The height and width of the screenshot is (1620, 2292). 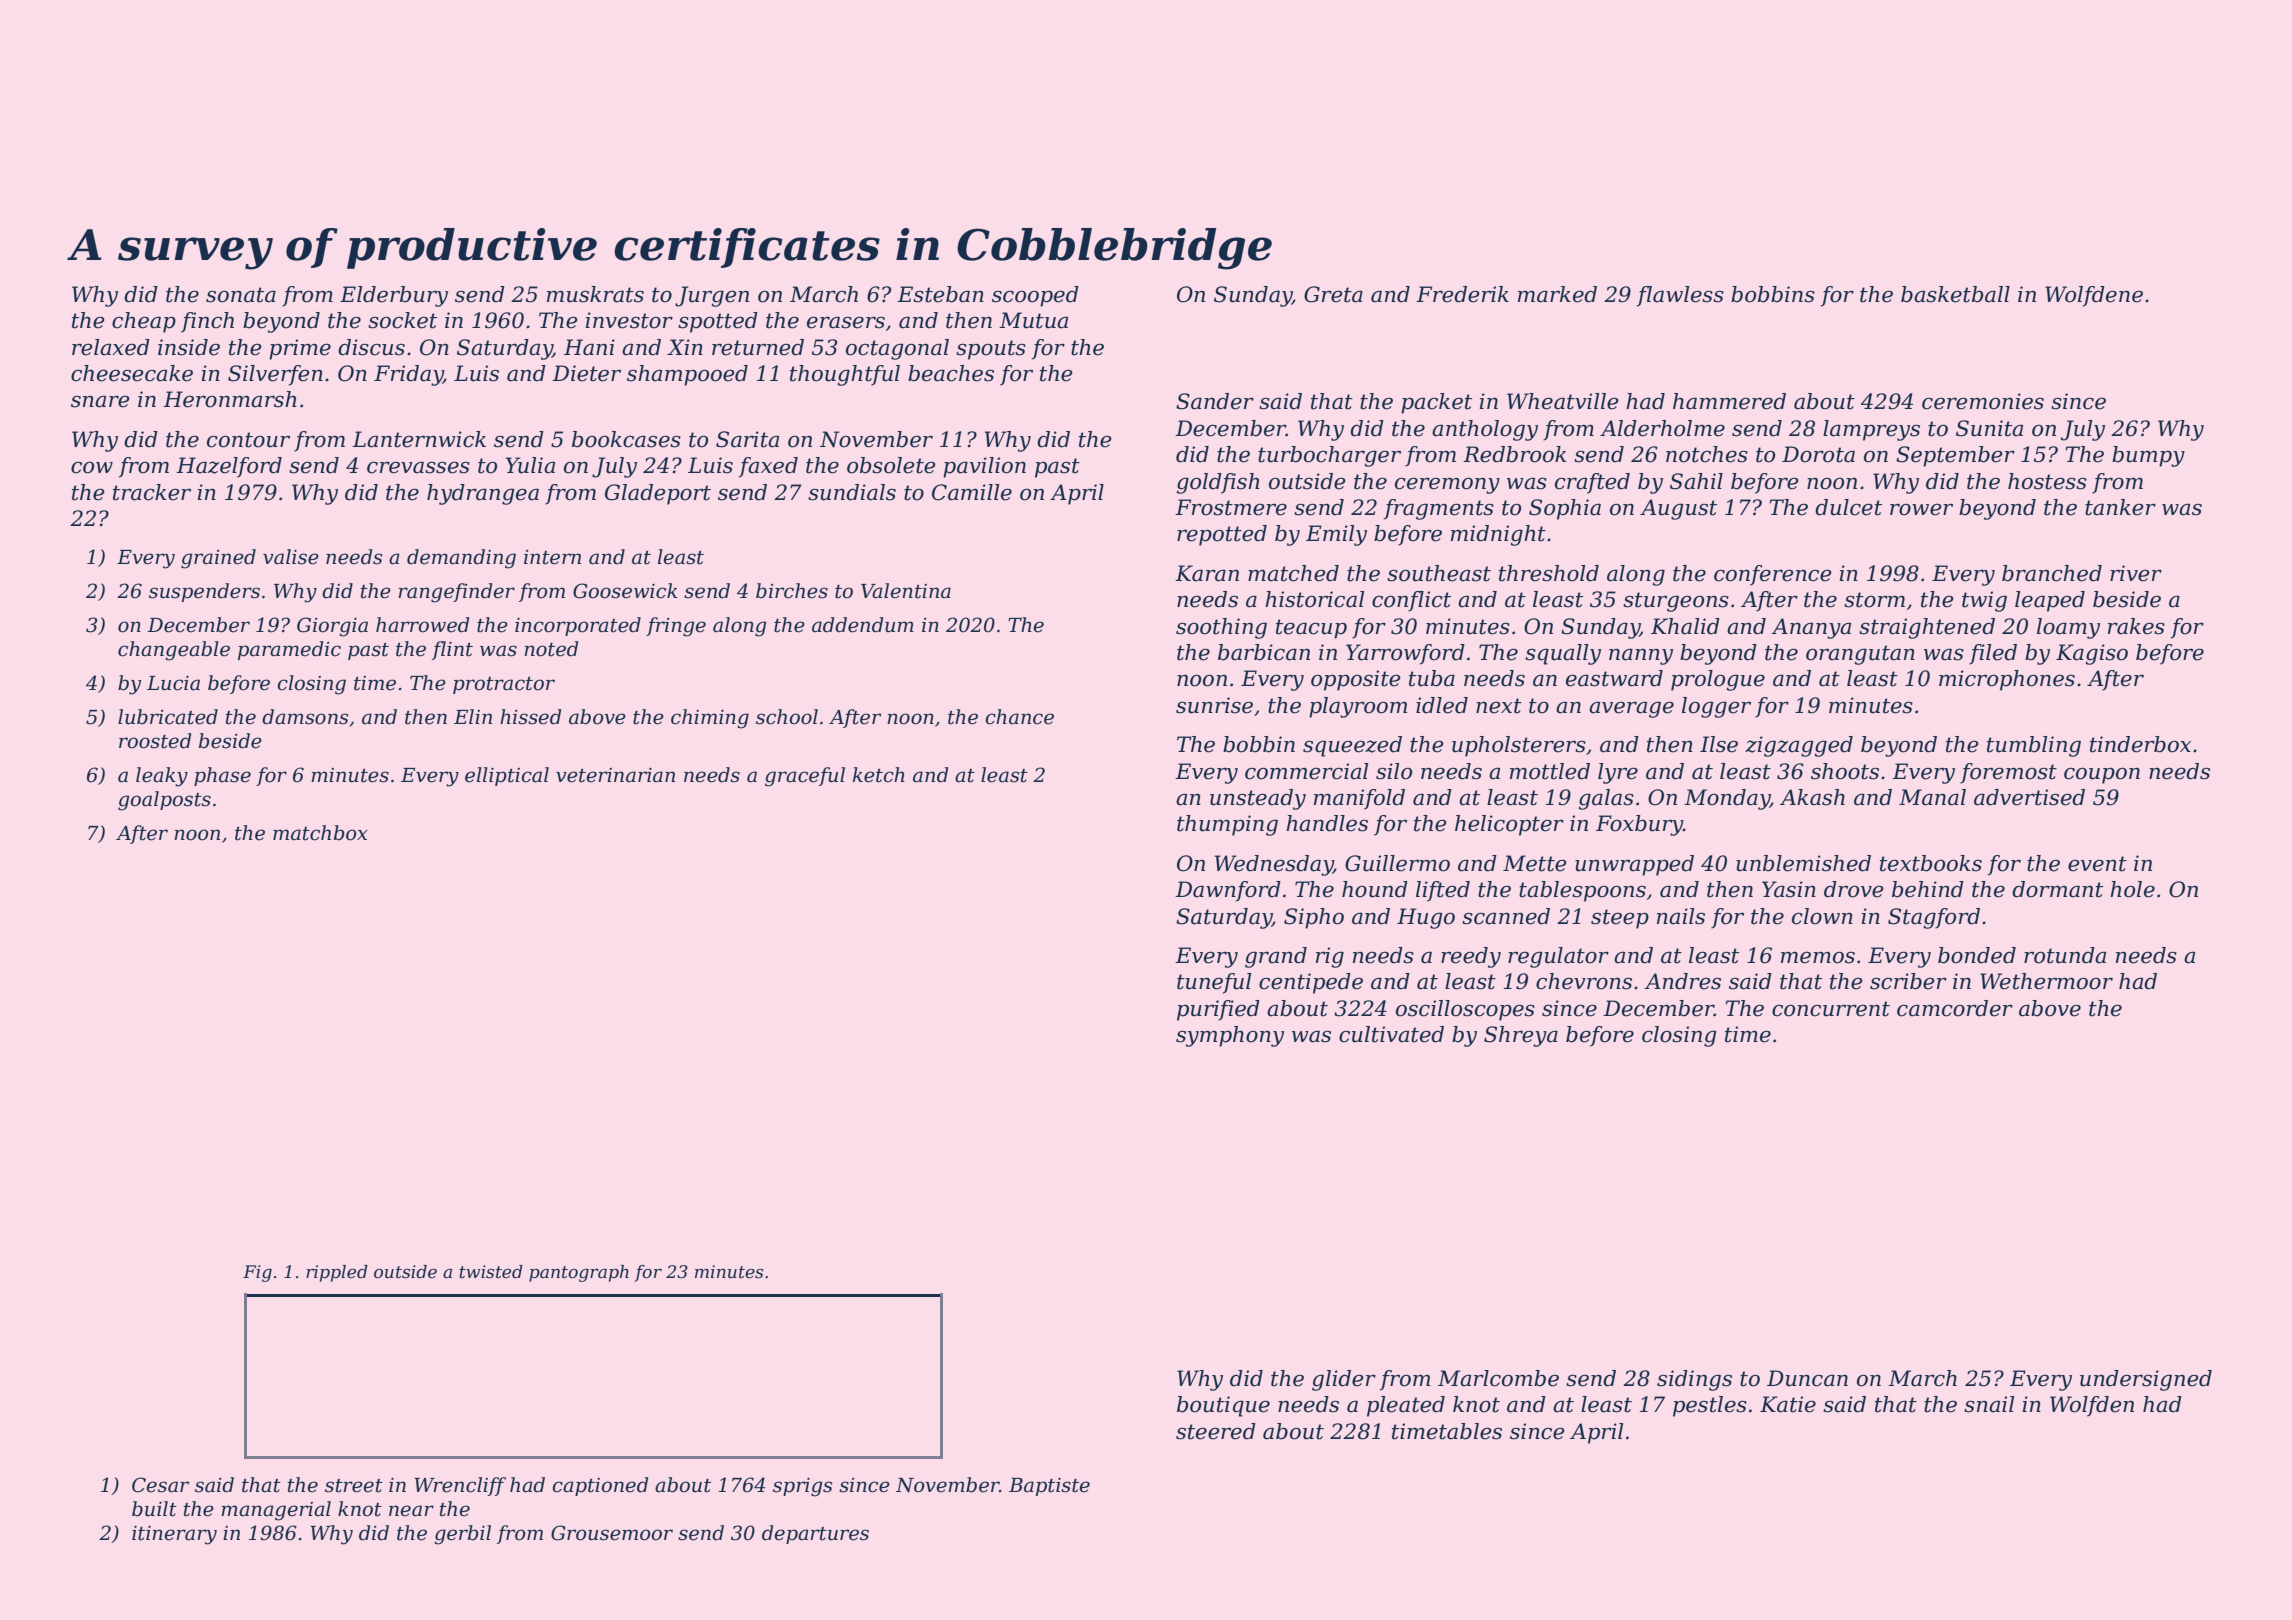 What do you see at coordinates (174, 1535) in the screenshot?
I see `itinerary` at bounding box center [174, 1535].
